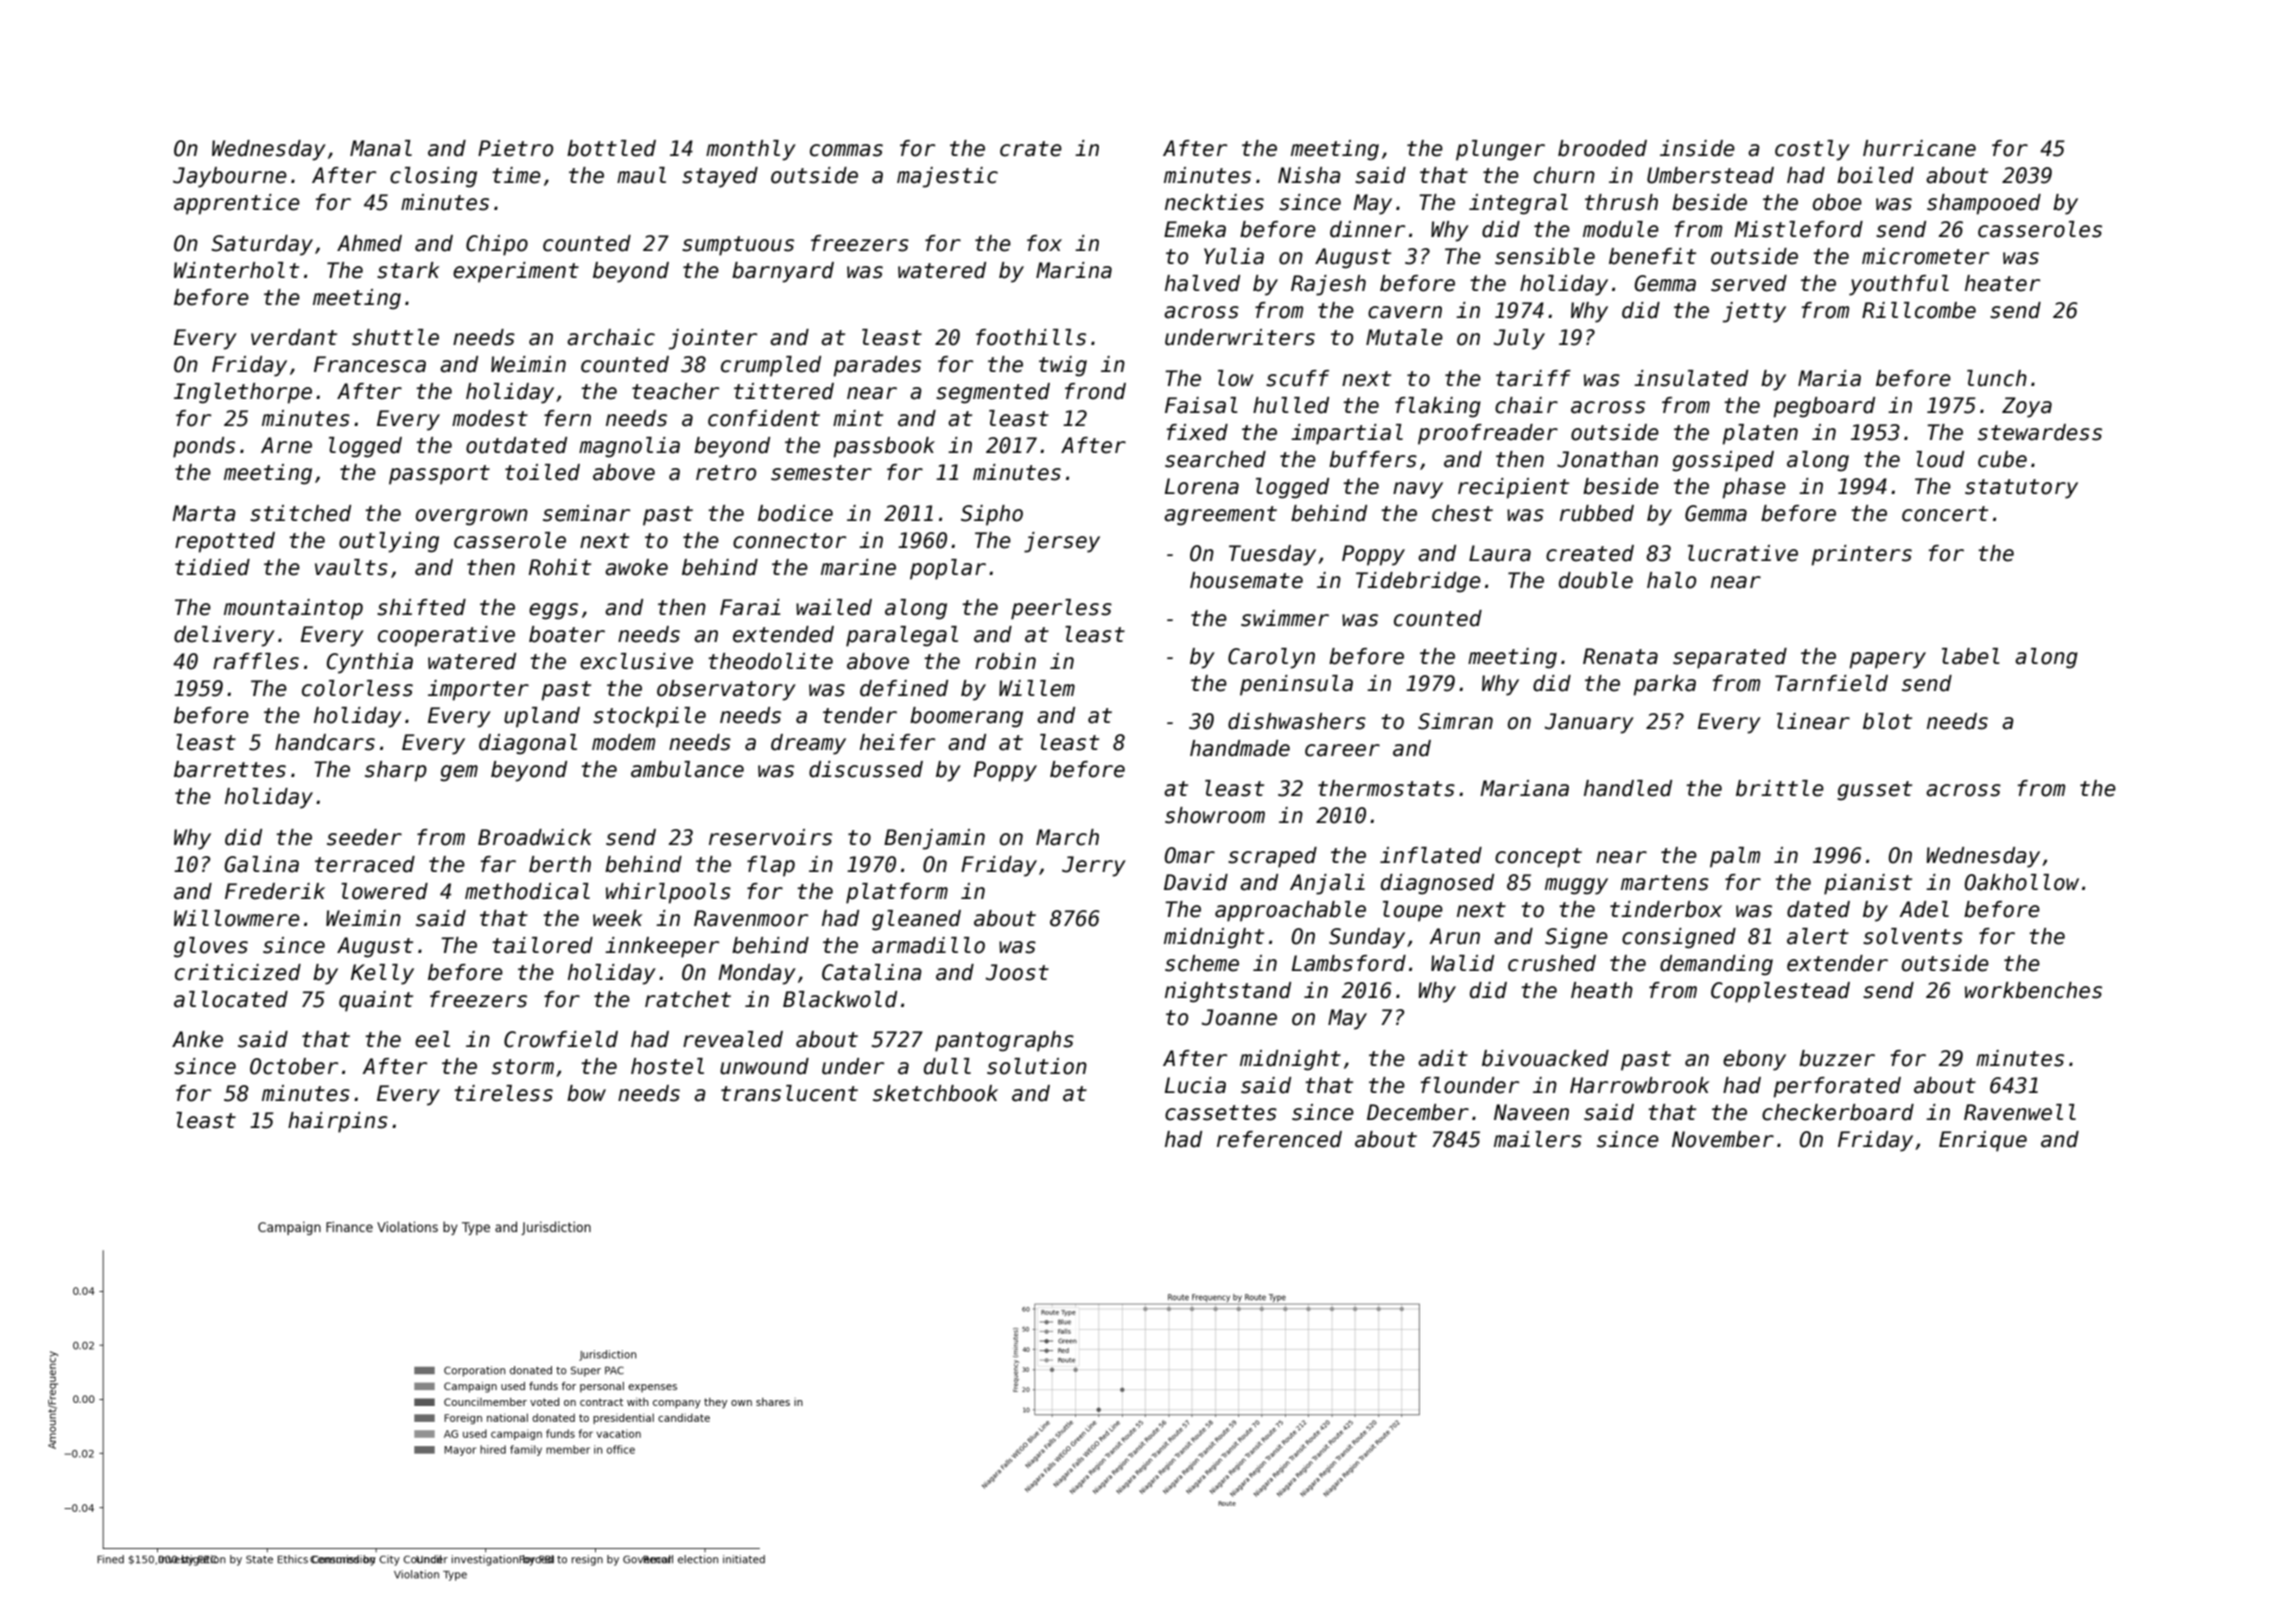 The width and height of the screenshot is (2292, 1620). Describe the element at coordinates (884, 447) in the screenshot. I see `passbook` at that location.
